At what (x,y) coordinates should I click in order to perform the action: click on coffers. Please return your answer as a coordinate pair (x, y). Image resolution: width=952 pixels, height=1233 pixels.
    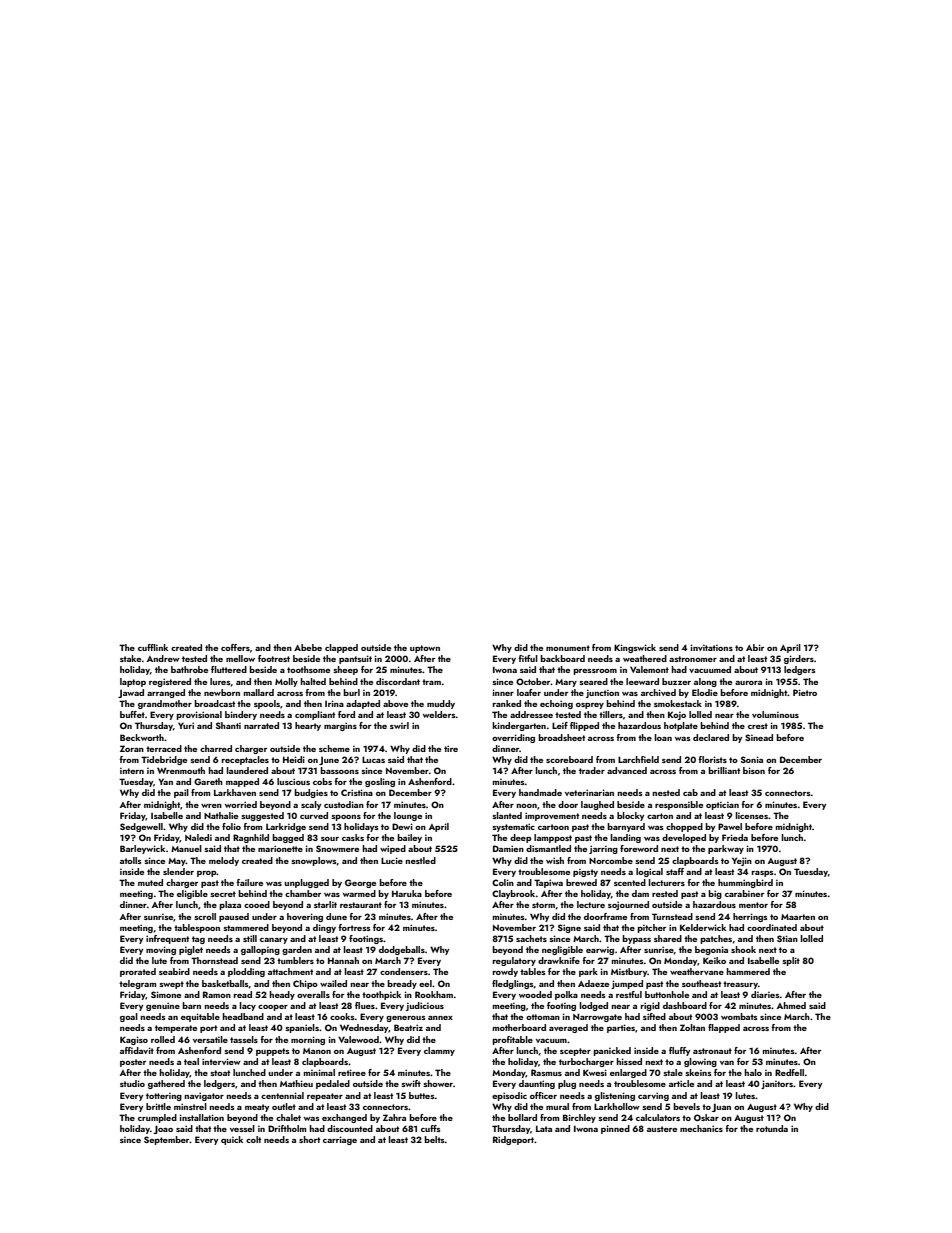
    Looking at the image, I should click on (235, 647).
